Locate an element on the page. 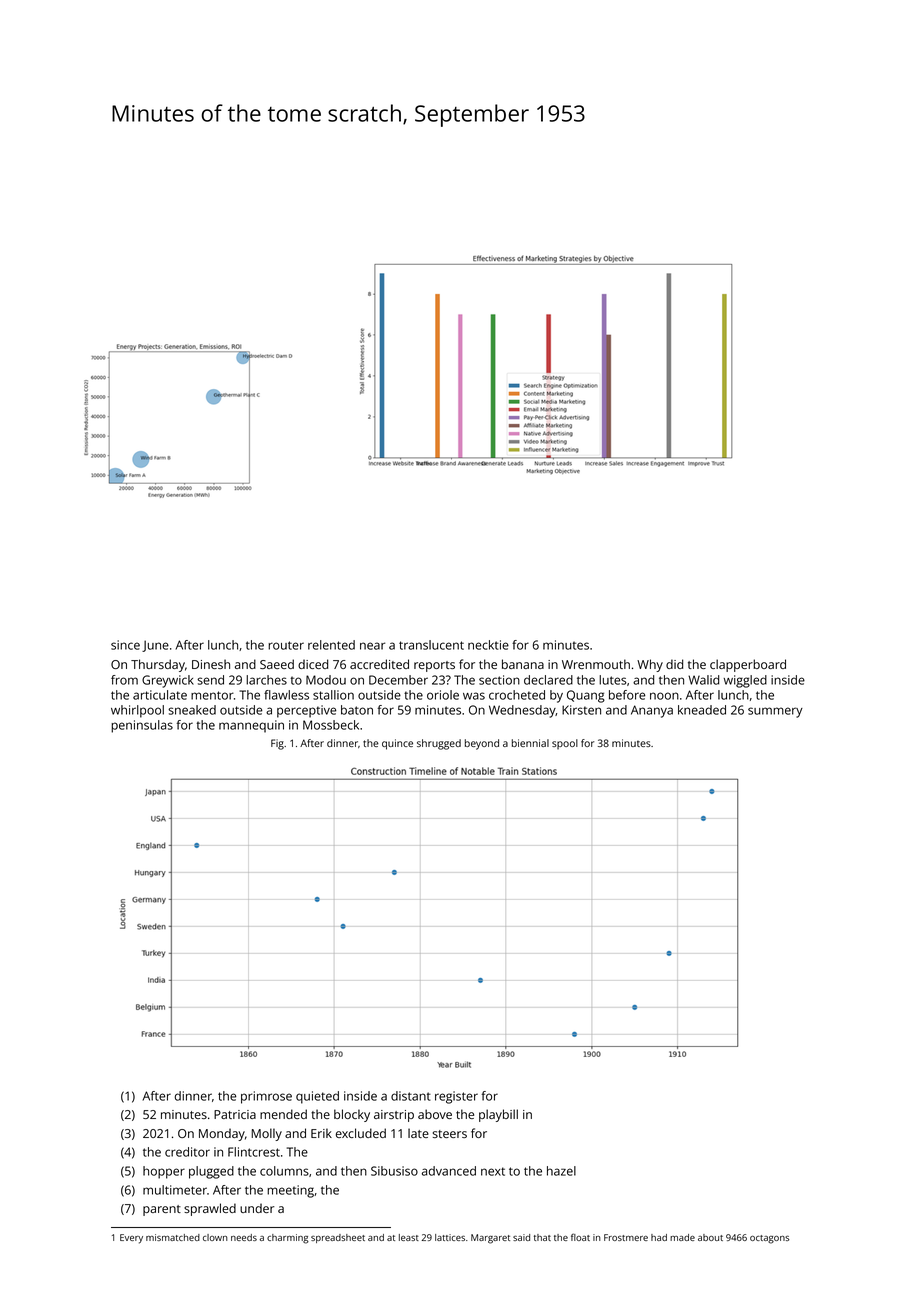  since is located at coordinates (125, 645).
